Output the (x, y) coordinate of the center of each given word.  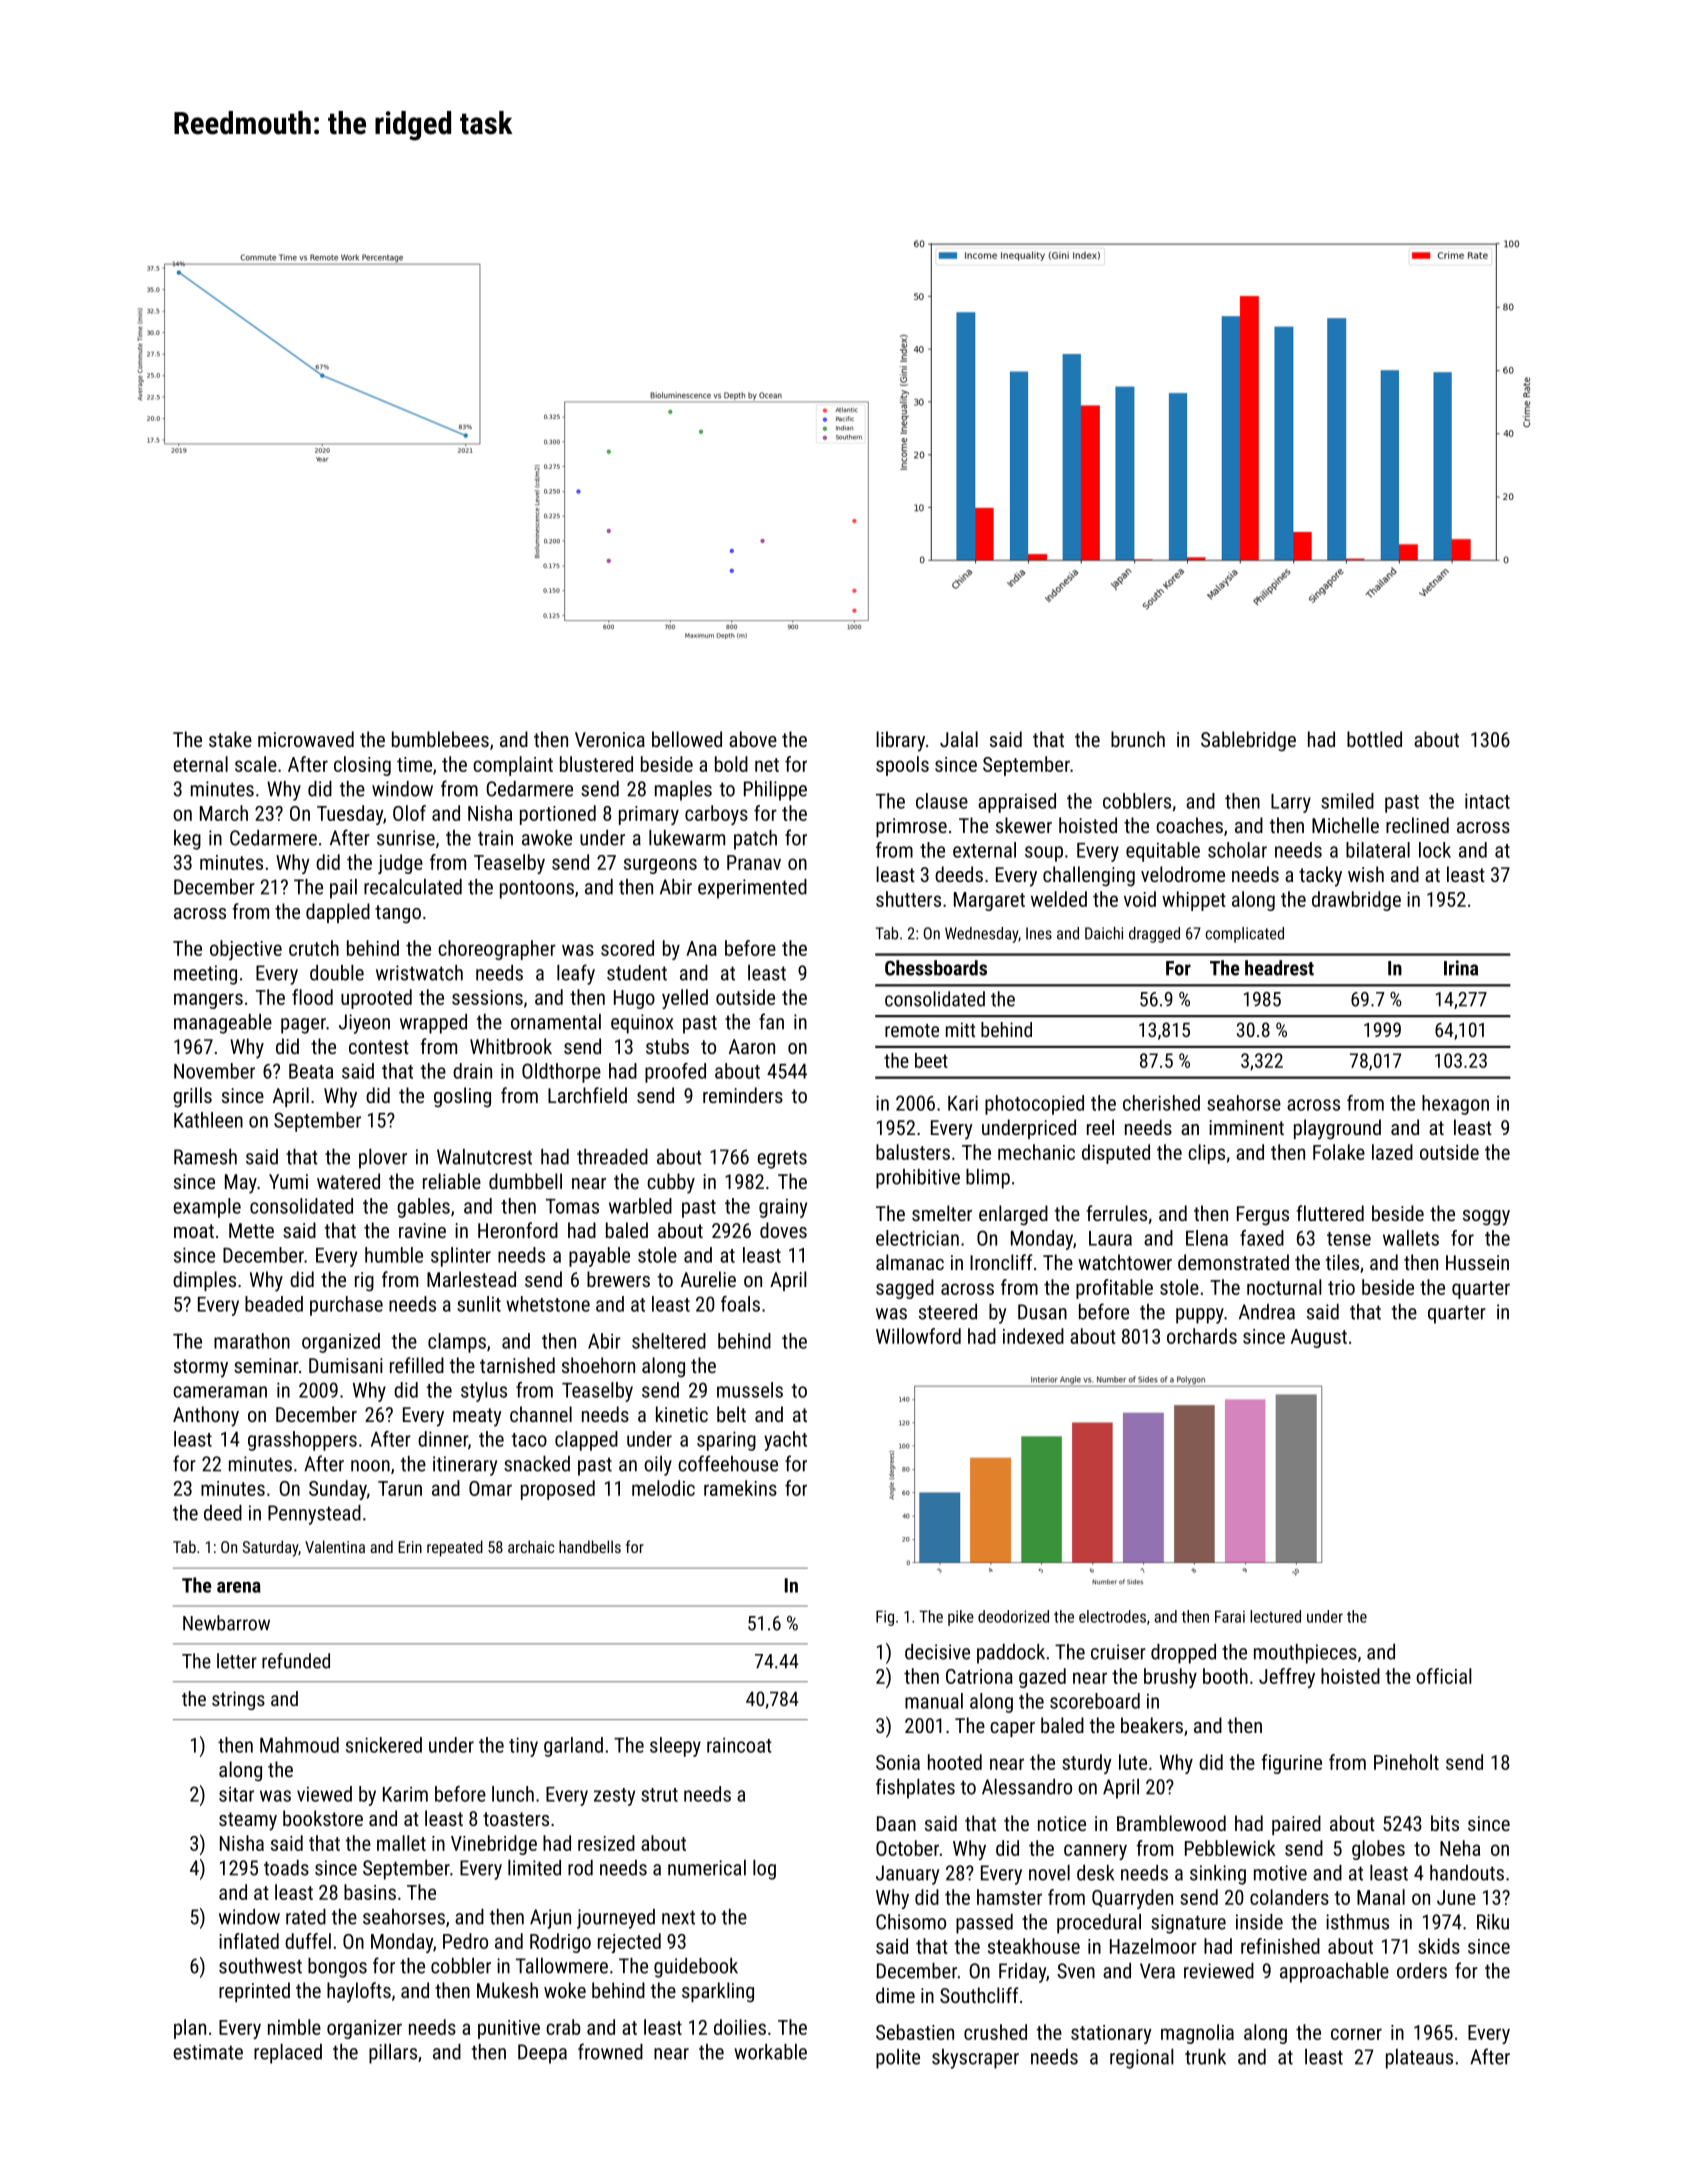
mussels (750, 1390)
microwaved (306, 739)
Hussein (1477, 1262)
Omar (490, 1488)
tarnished (517, 1365)
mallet (401, 1843)
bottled (1374, 739)
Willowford (918, 1336)
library (900, 741)
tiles (1342, 1262)
